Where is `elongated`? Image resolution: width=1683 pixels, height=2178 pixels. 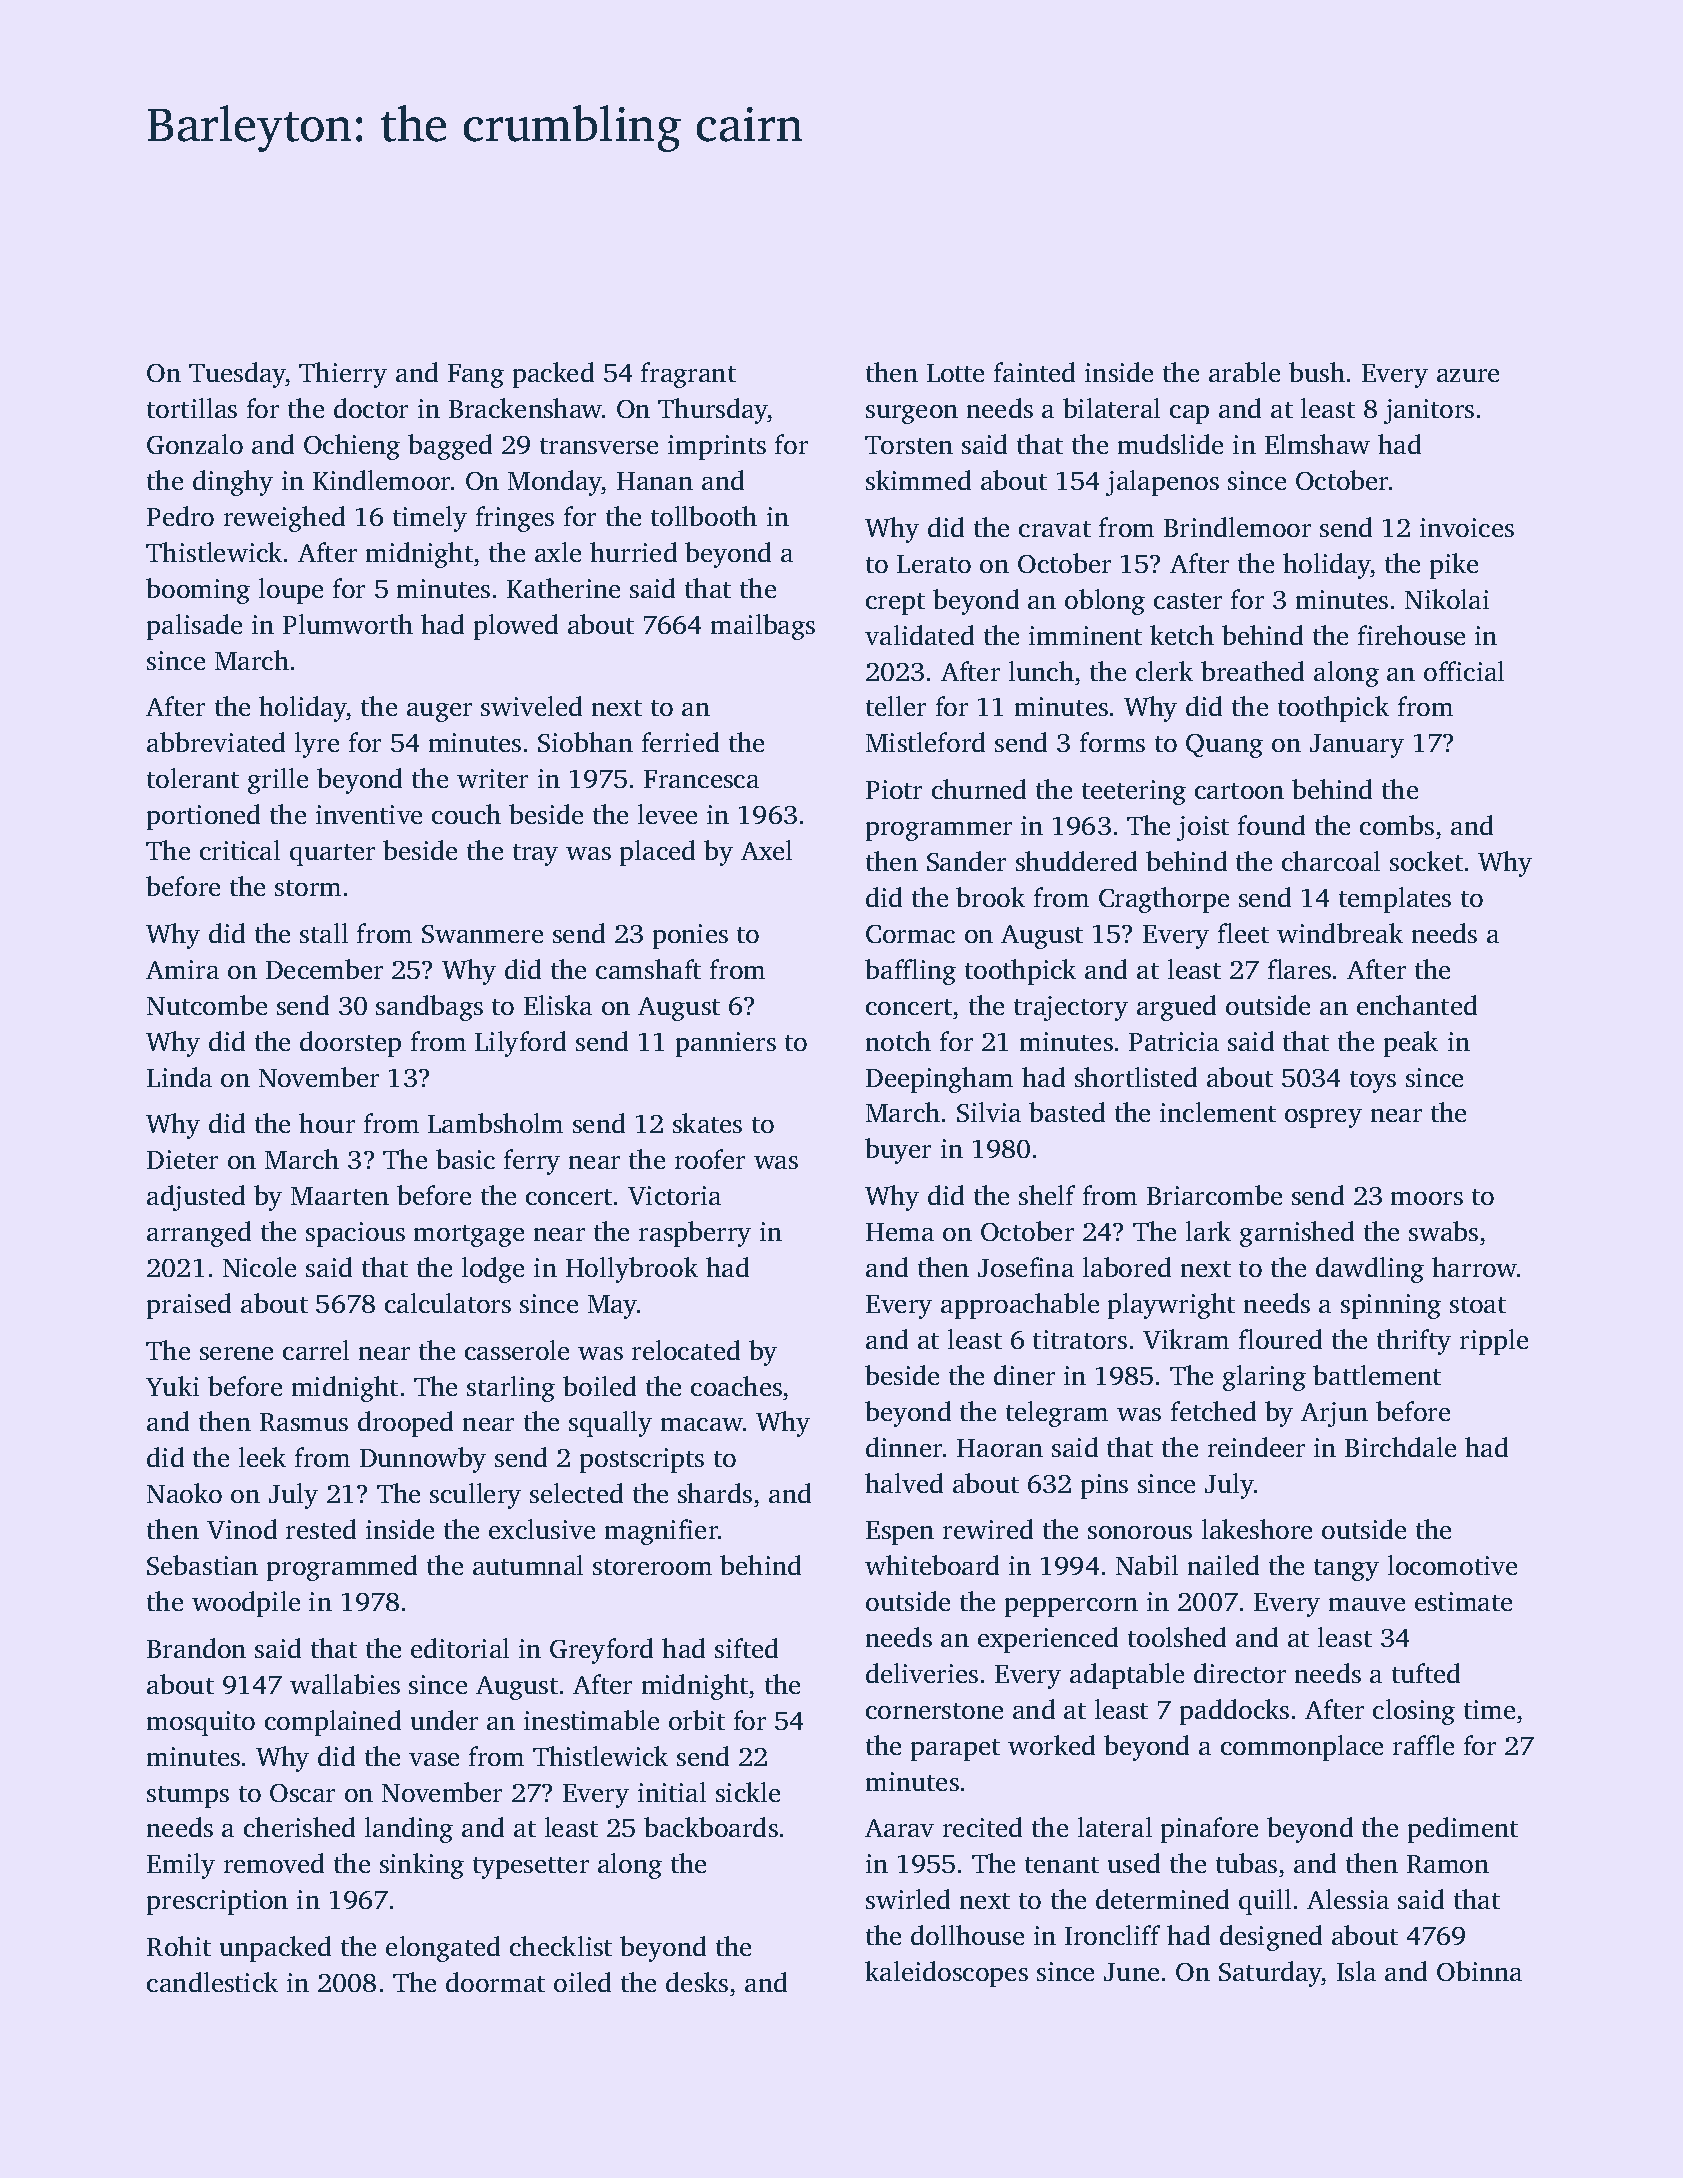 elongated is located at coordinates (443, 1949).
